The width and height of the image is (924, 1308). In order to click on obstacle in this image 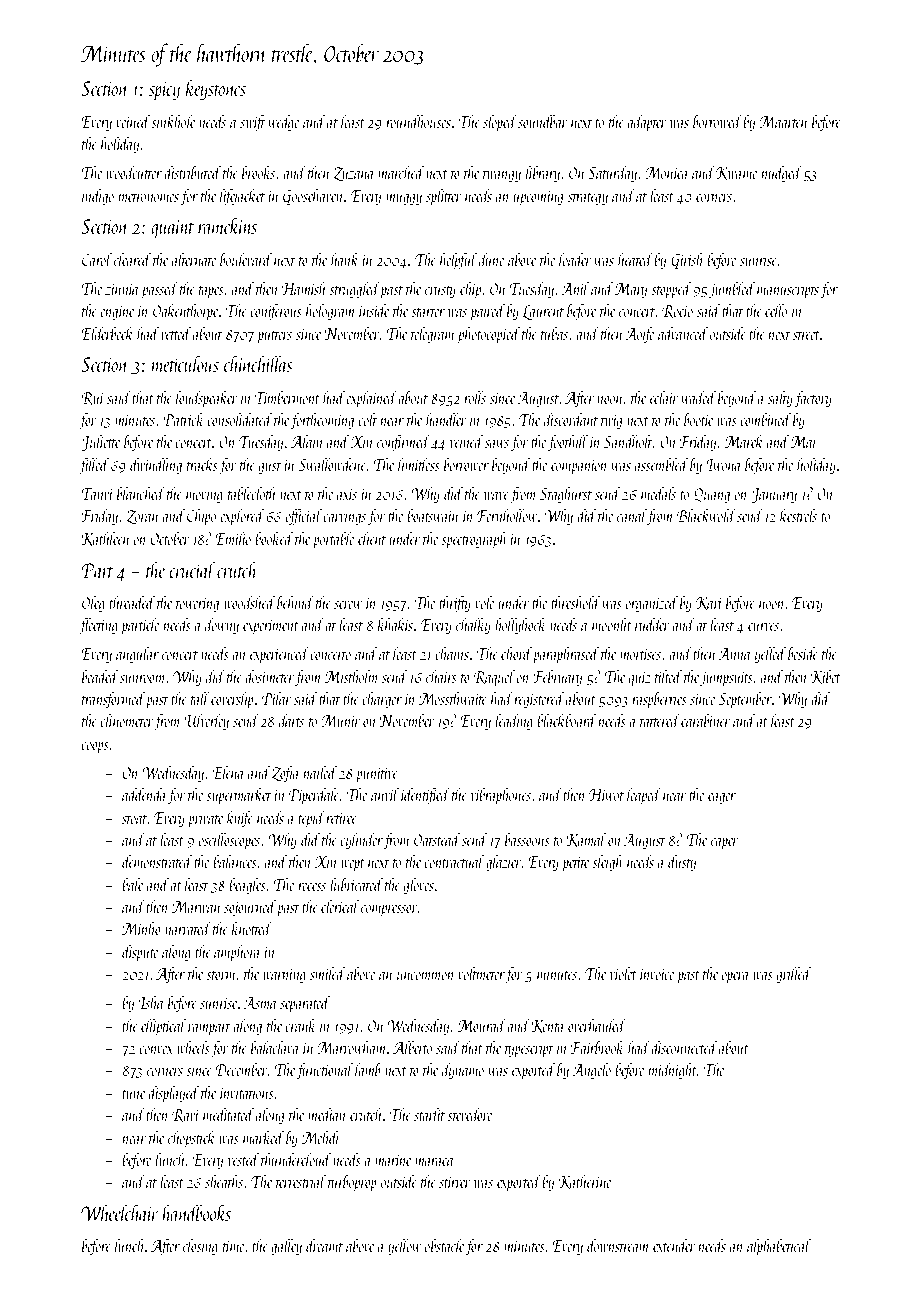, I will do `click(444, 1245)`.
